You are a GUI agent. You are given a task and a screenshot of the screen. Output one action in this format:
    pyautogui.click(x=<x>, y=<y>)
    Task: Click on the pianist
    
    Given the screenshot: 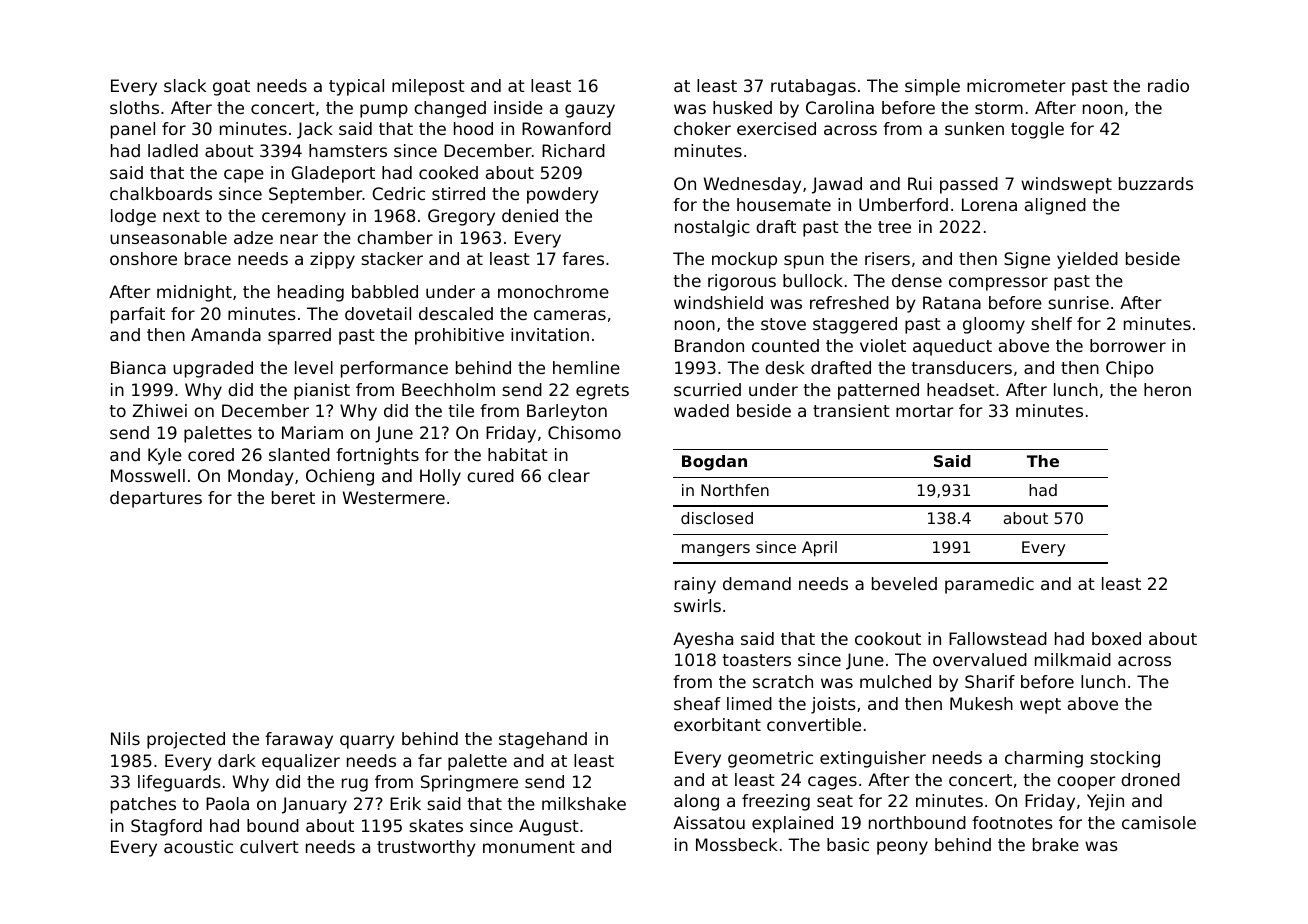 What is the action you would take?
    pyautogui.click(x=322, y=391)
